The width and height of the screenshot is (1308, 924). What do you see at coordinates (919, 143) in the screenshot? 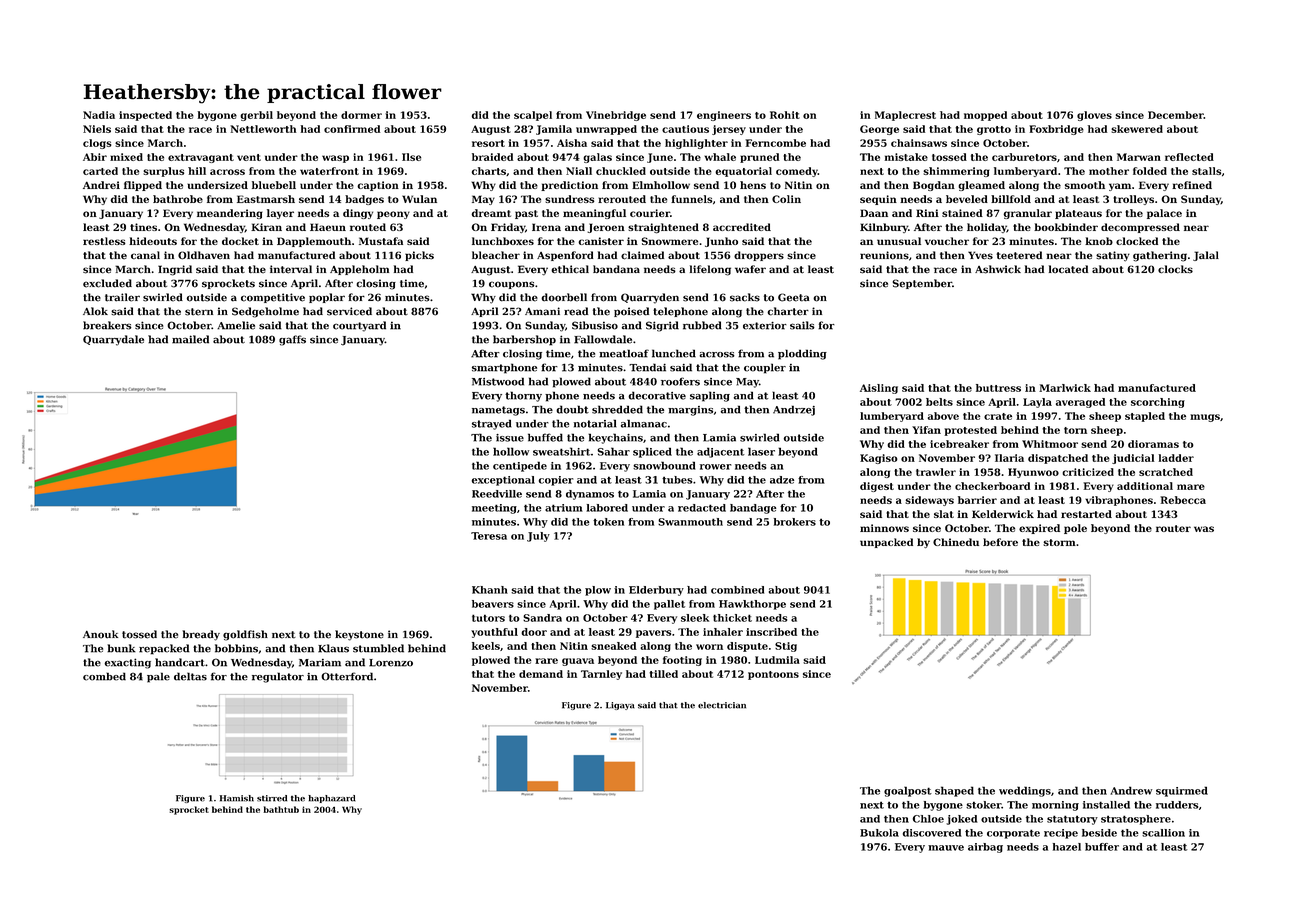
I see `chainsaws` at bounding box center [919, 143].
